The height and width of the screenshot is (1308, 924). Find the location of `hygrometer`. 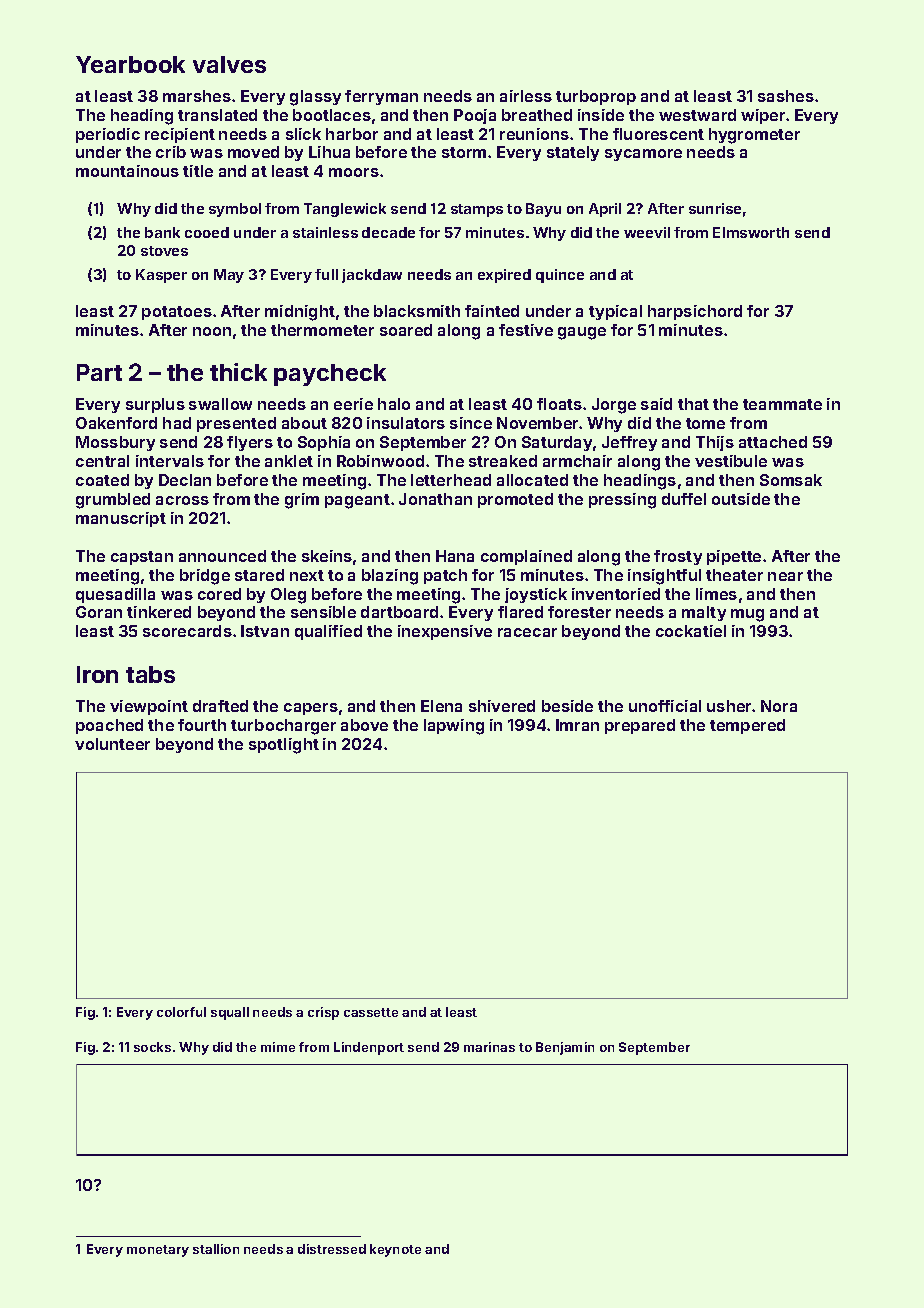

hygrometer is located at coordinates (754, 136).
